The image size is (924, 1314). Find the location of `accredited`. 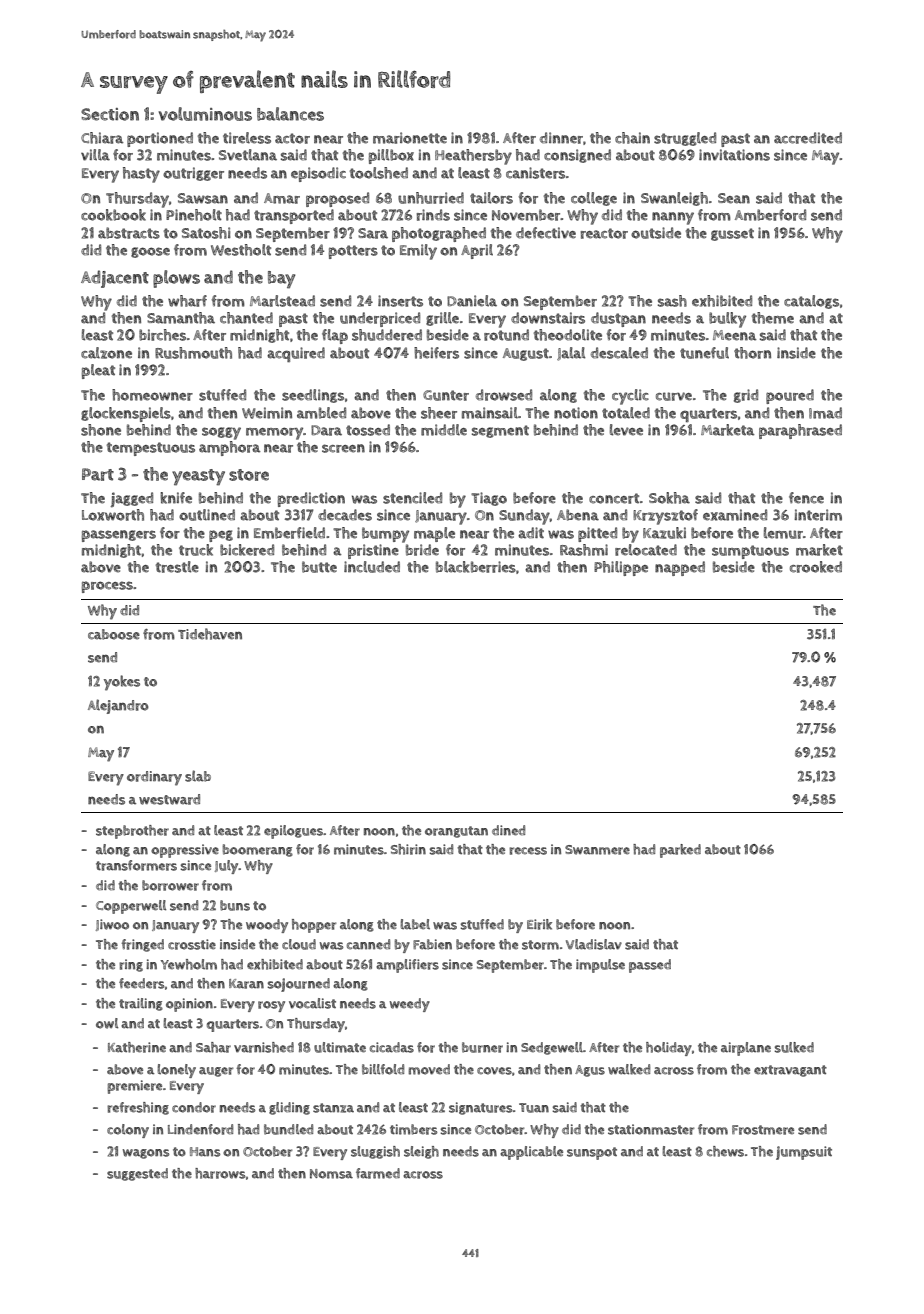

accredited is located at coordinates (808, 138).
